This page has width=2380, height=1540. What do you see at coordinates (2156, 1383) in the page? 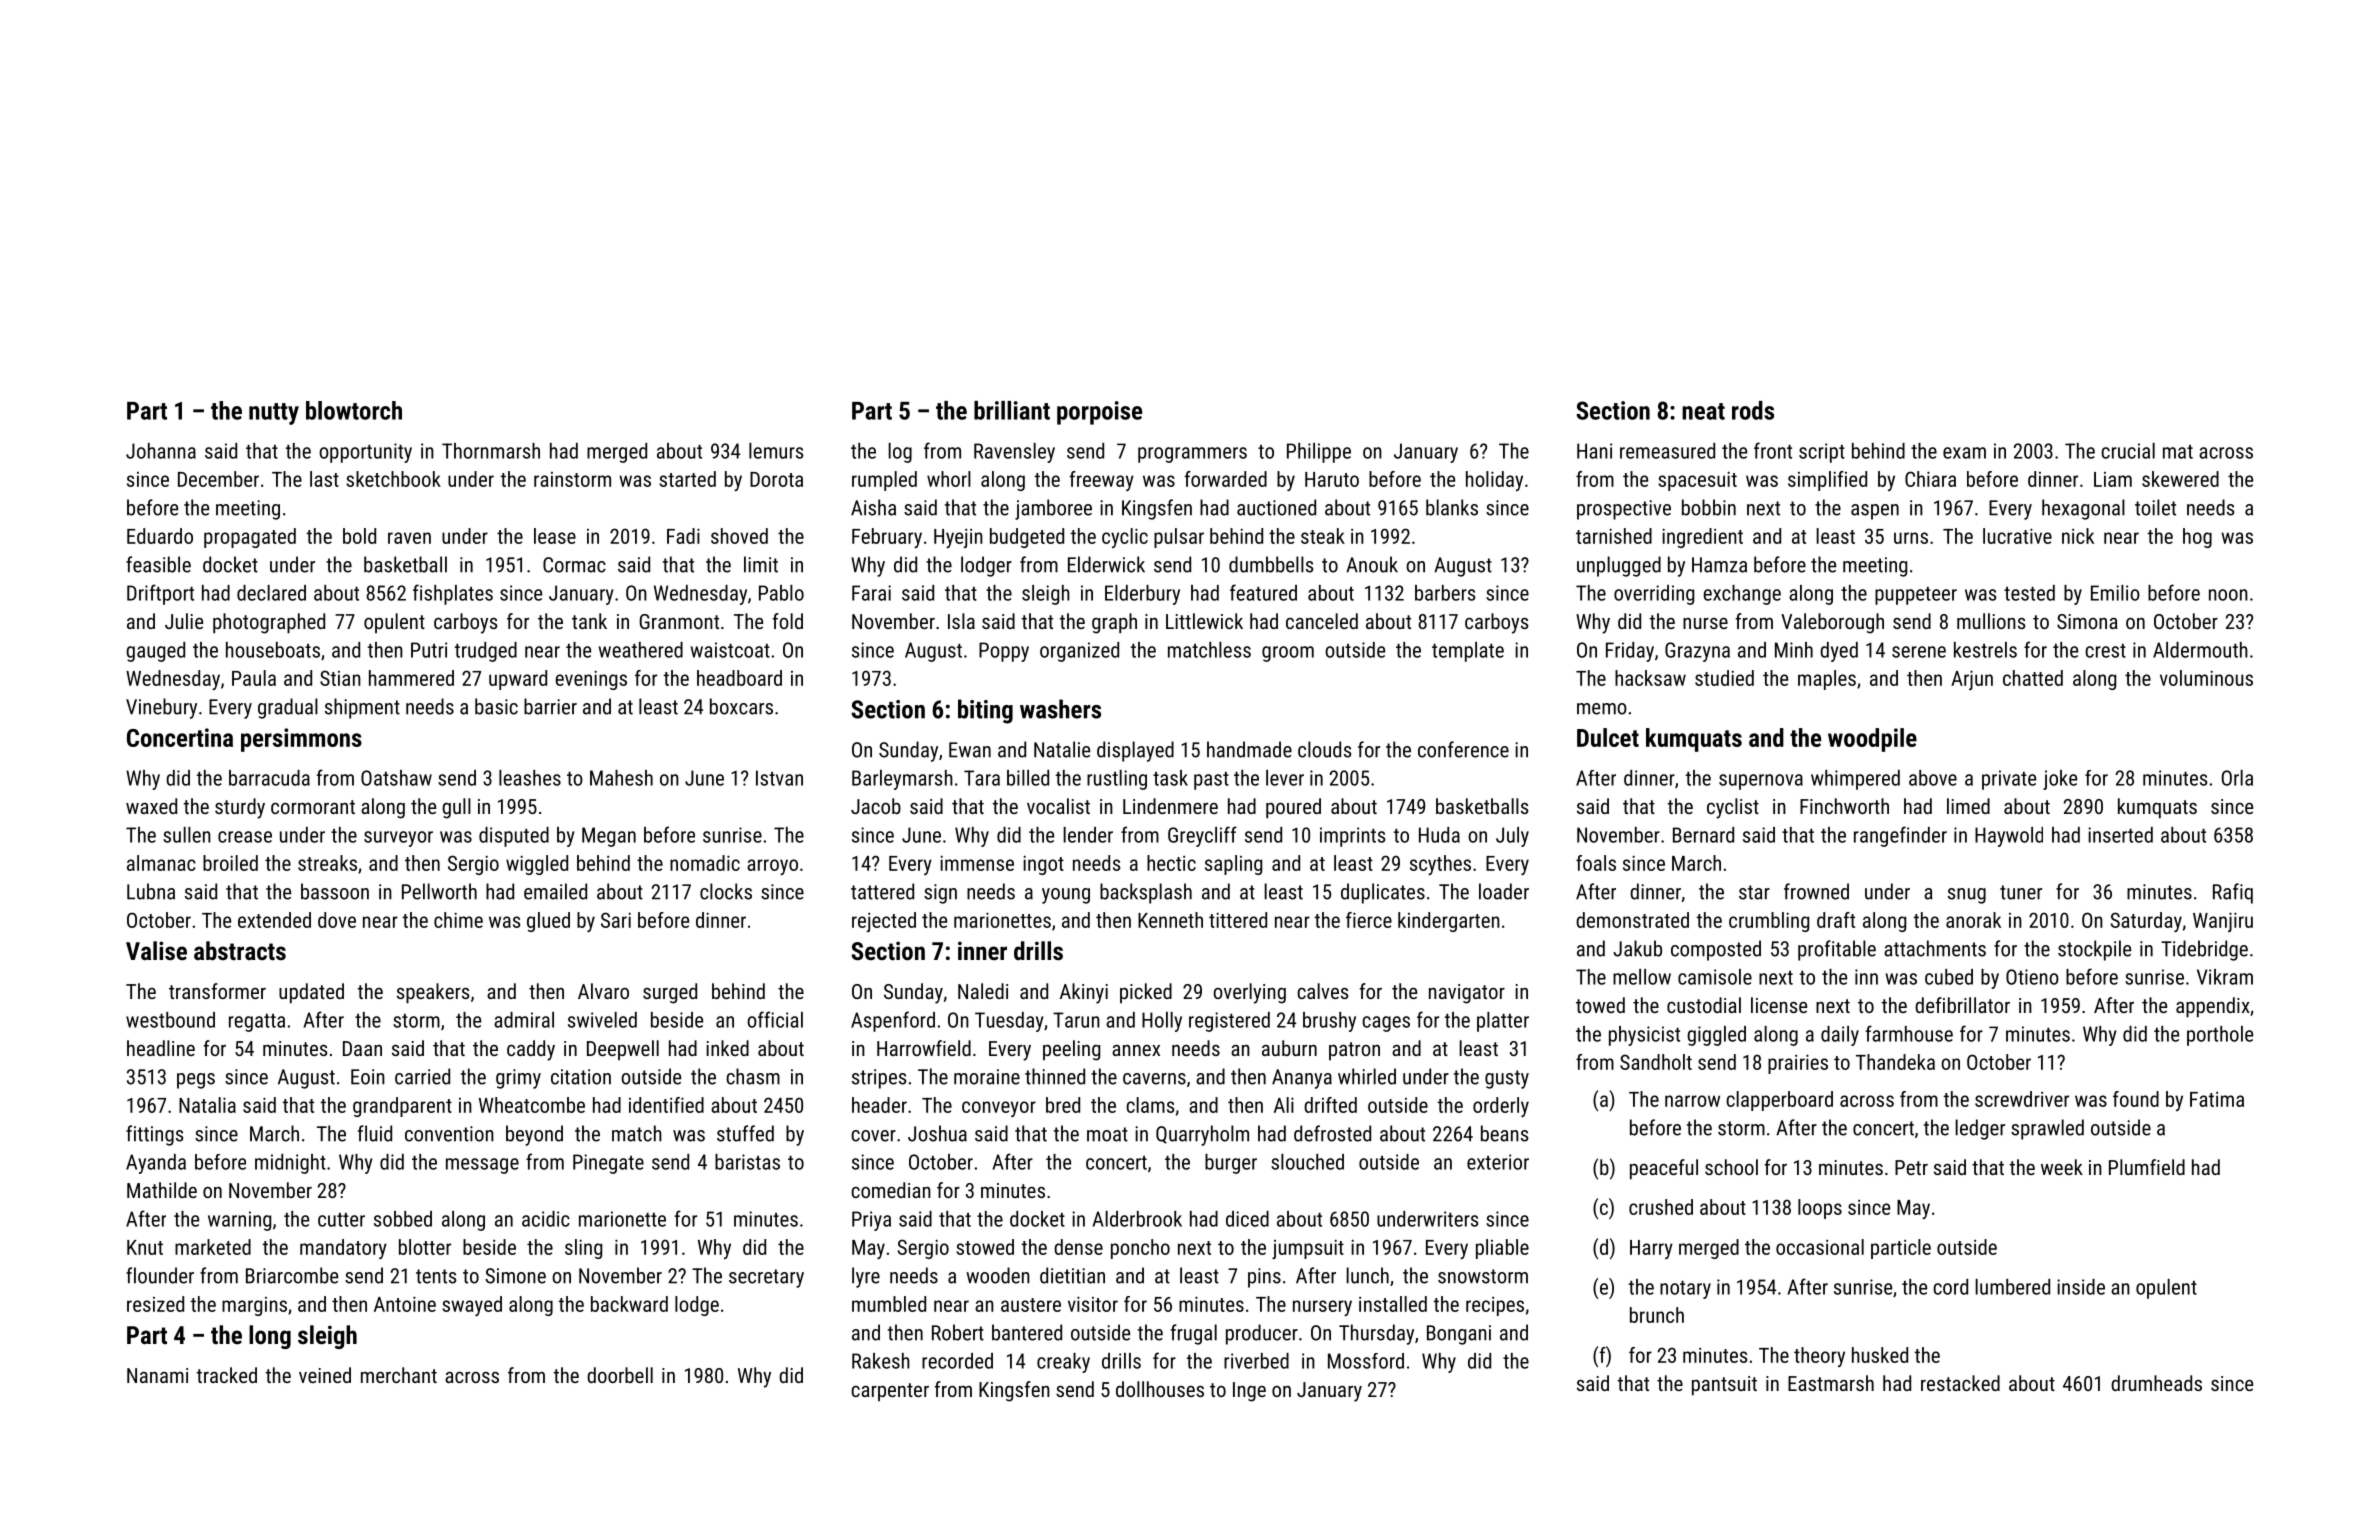
I see `drumheads` at bounding box center [2156, 1383].
